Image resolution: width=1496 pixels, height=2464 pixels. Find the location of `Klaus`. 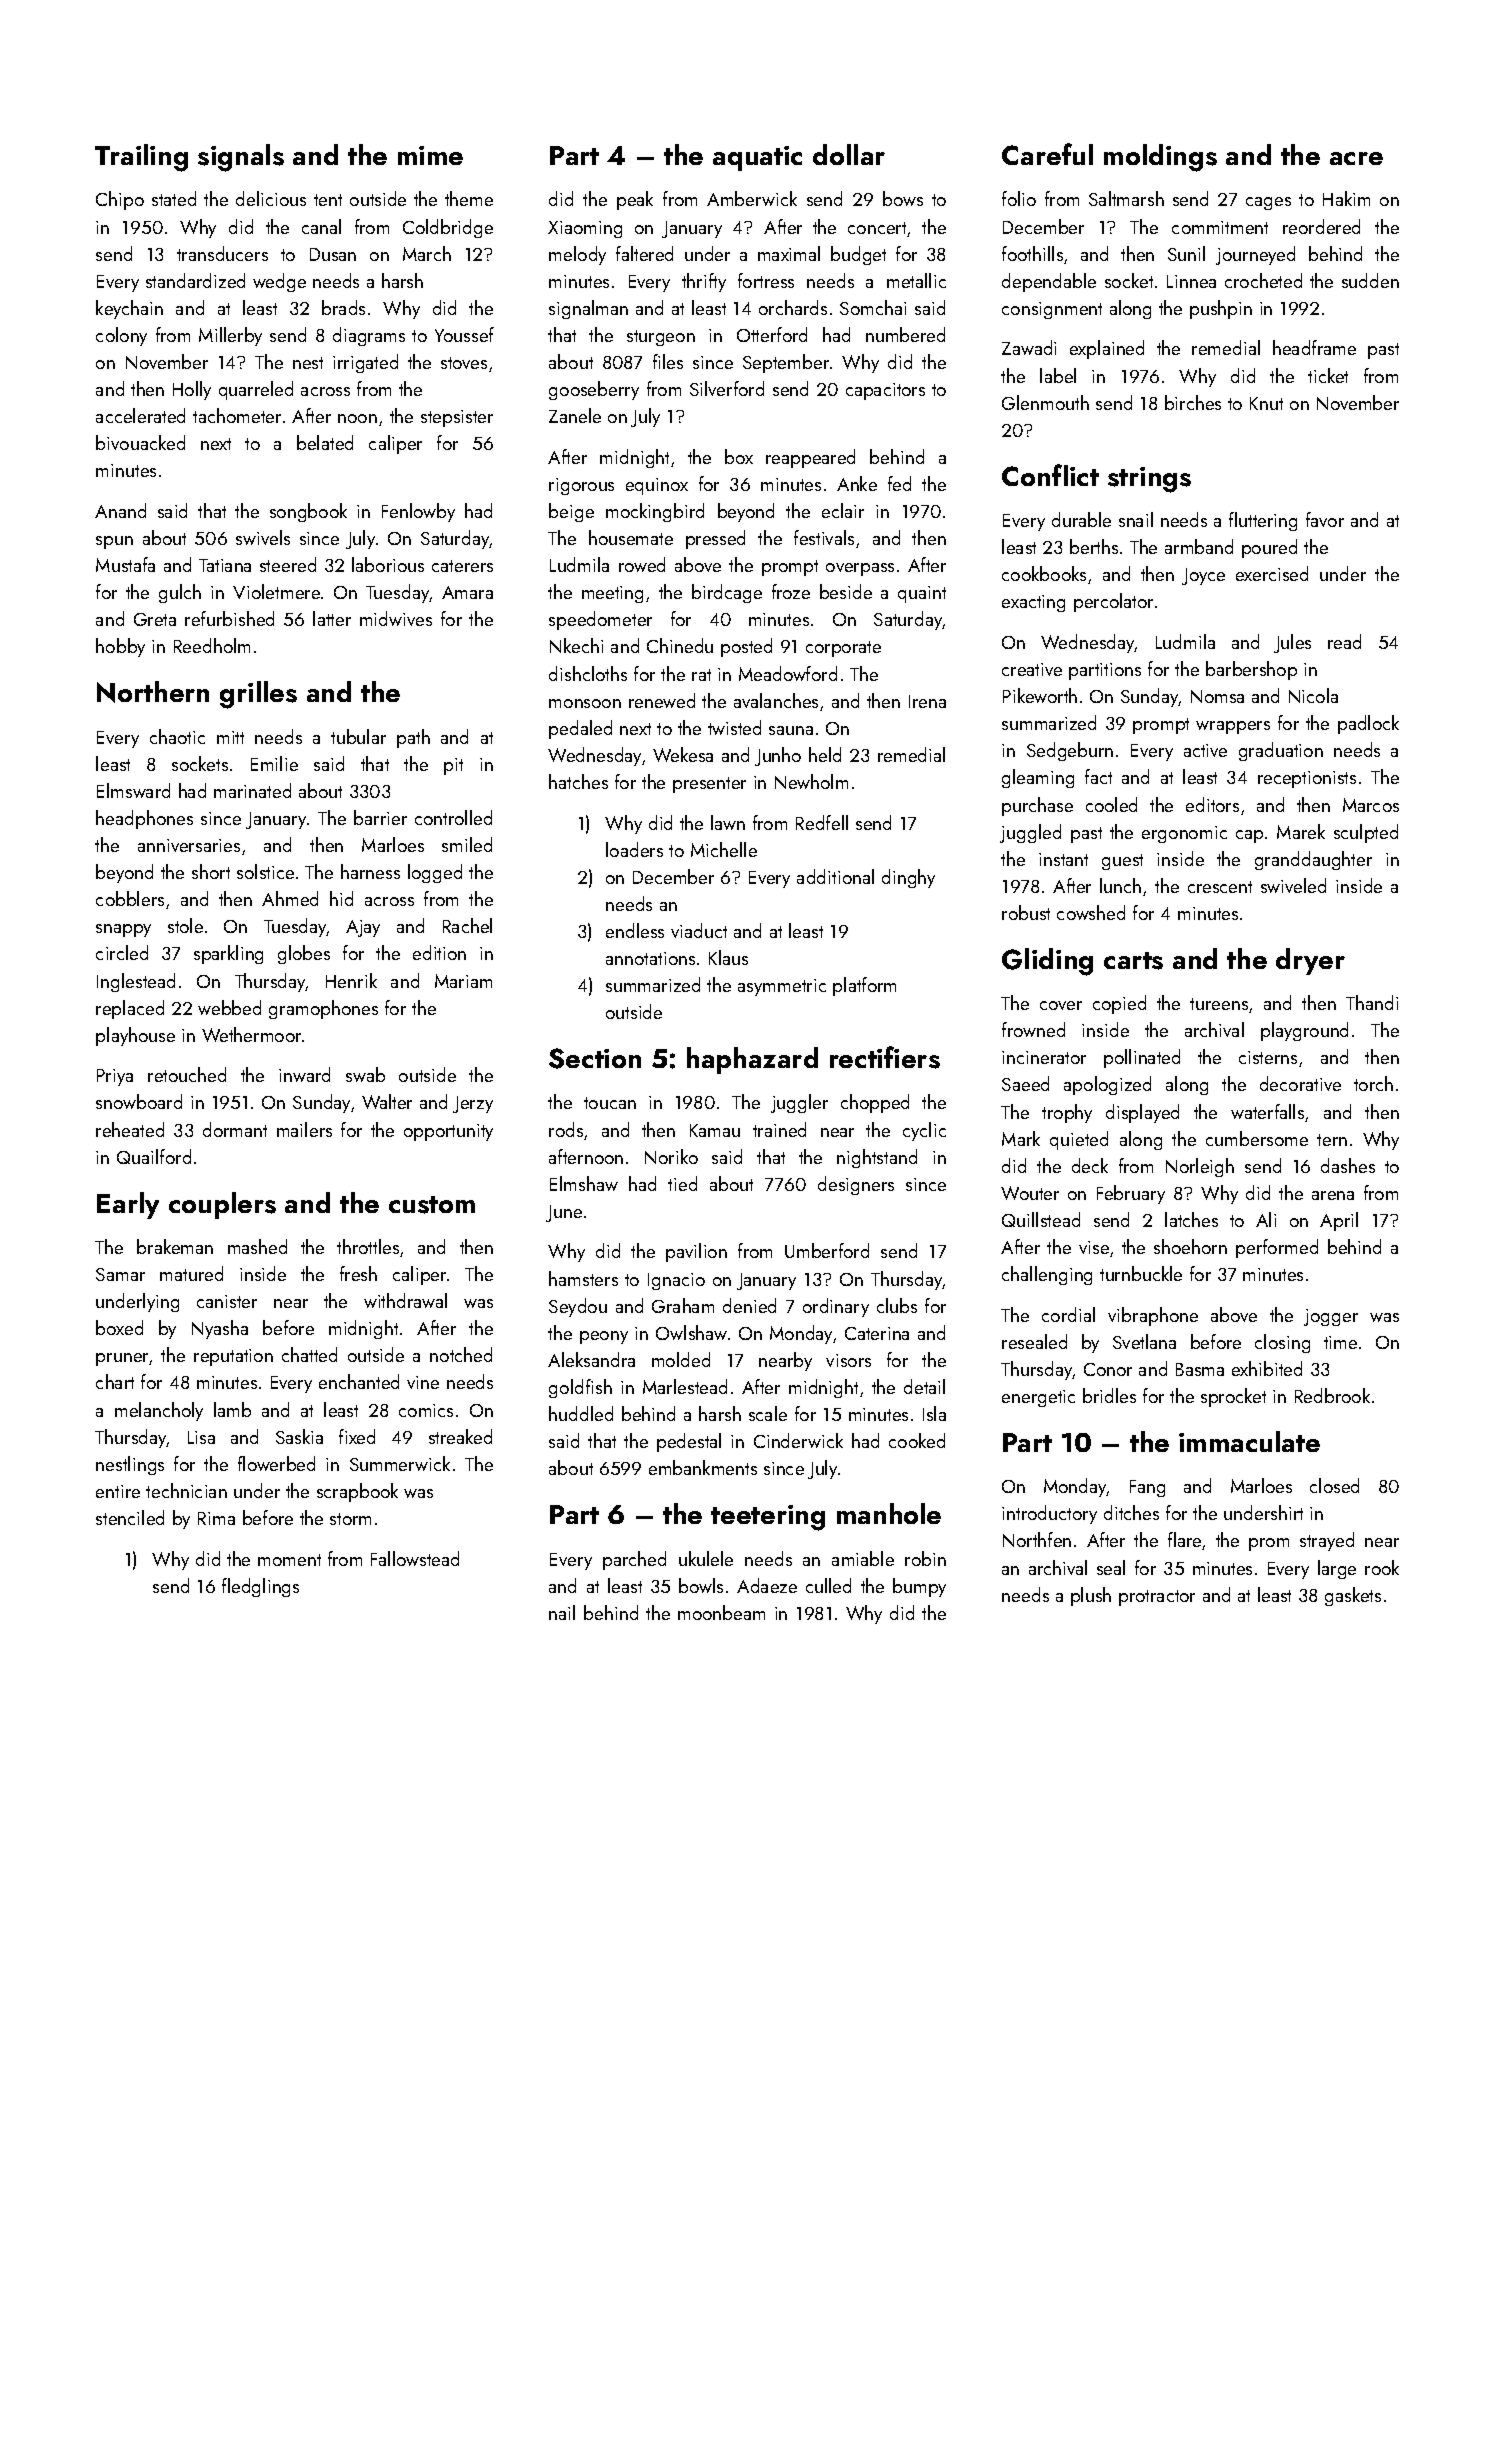

Klaus is located at coordinates (728, 957).
